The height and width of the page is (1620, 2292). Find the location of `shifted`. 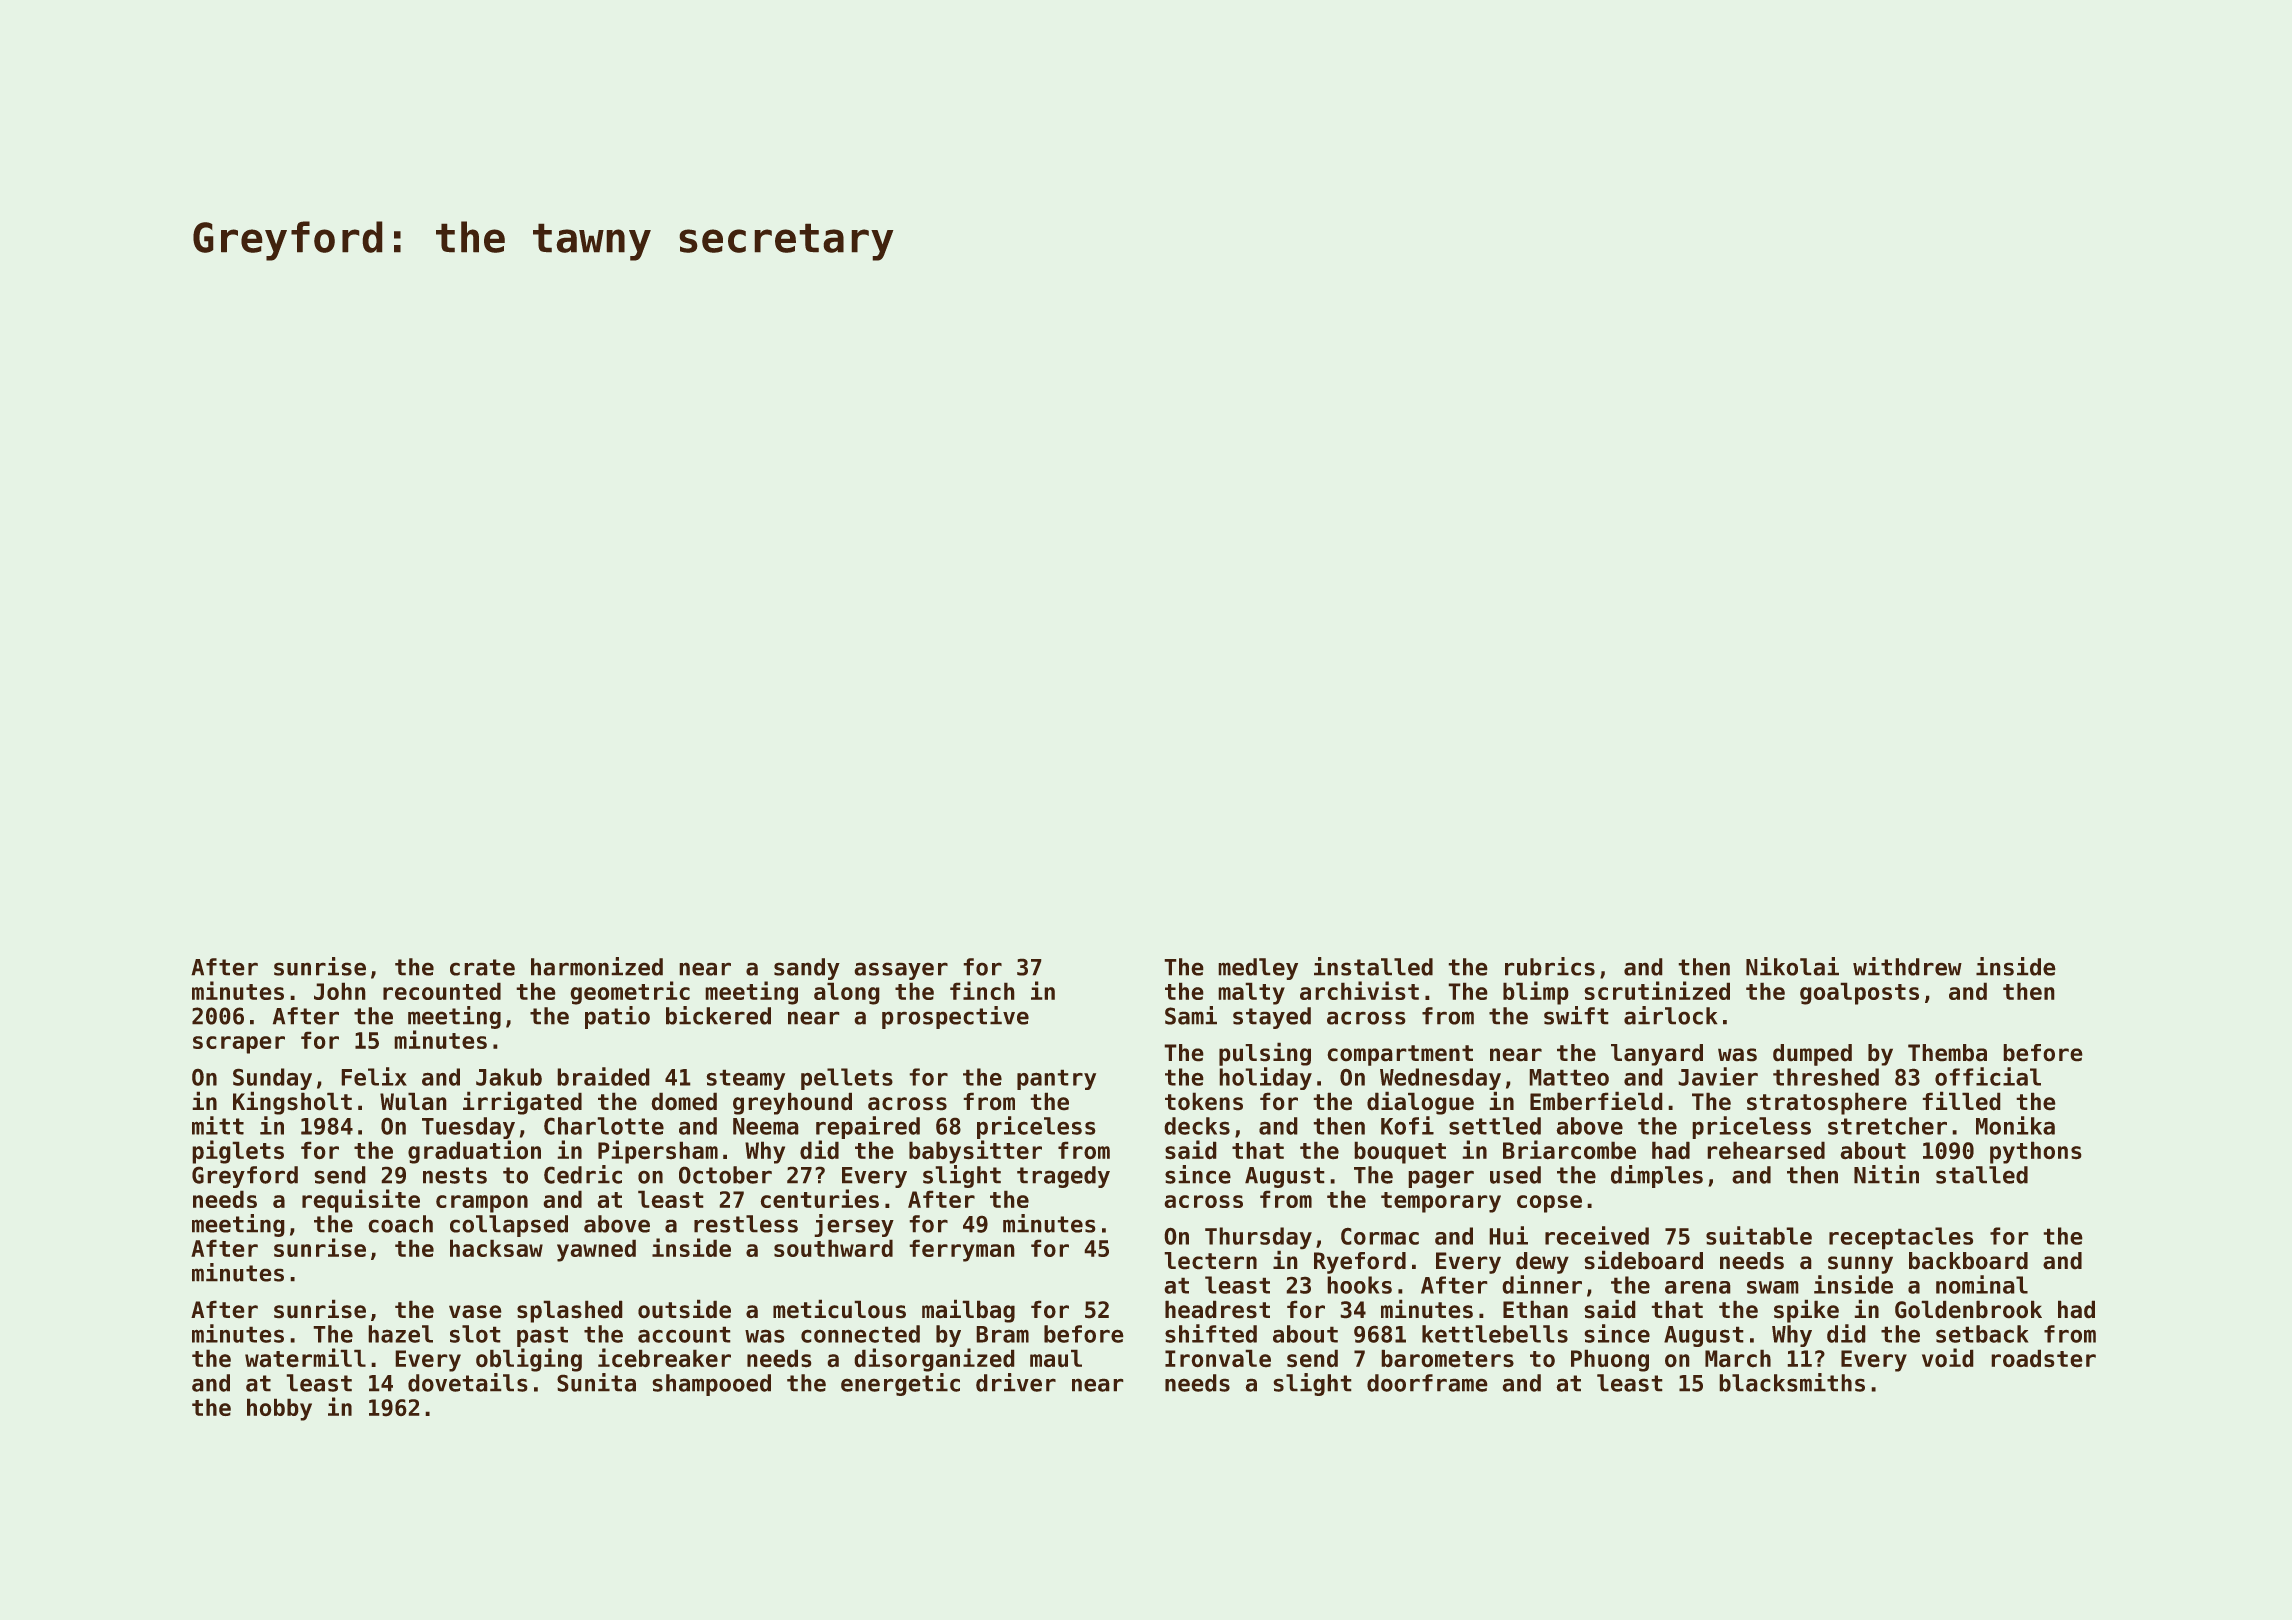

shifted is located at coordinates (1211, 1333).
